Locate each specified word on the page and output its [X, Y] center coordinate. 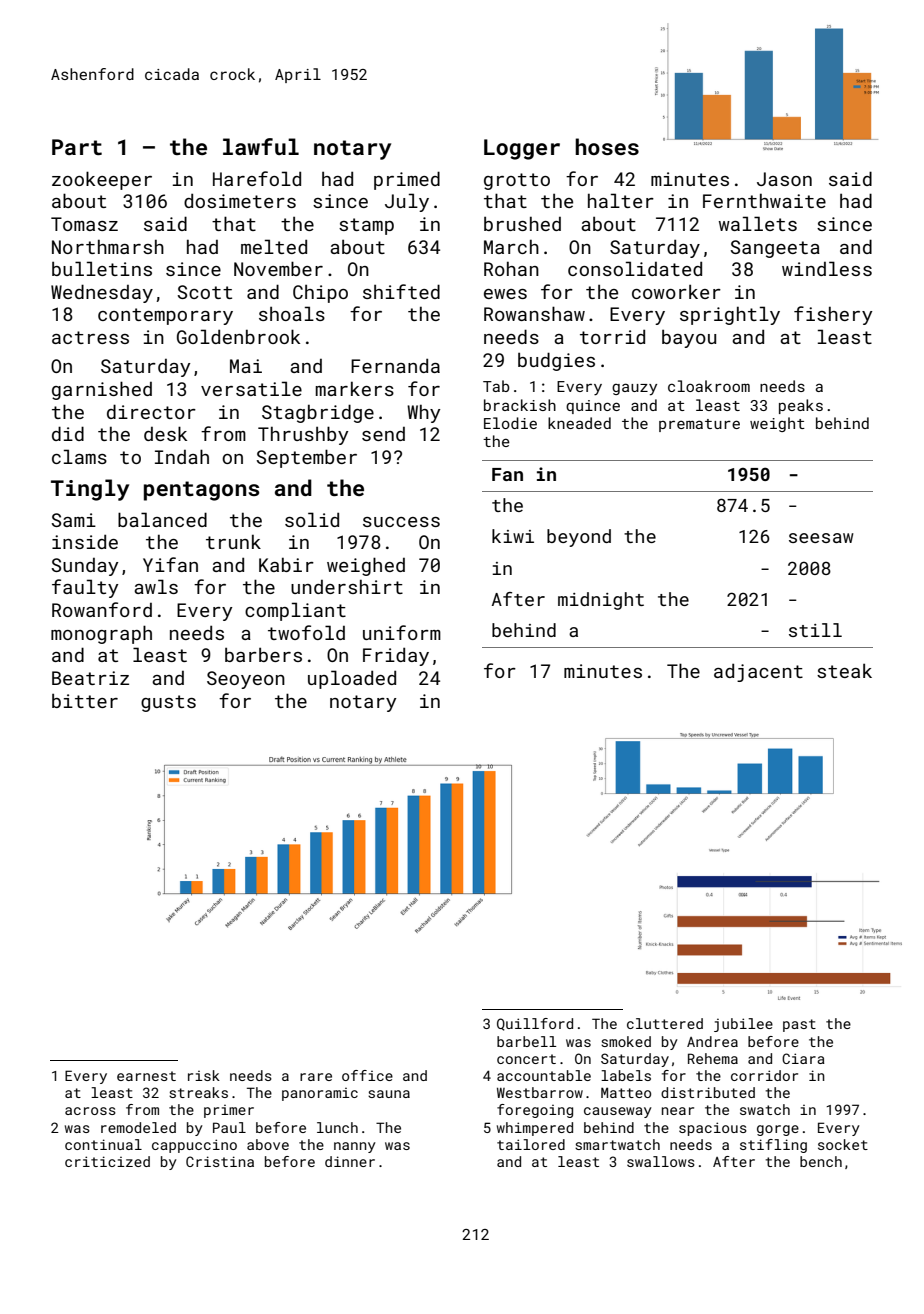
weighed [366, 566]
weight [777, 424]
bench [821, 1161]
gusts [168, 703]
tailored [531, 1144]
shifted [401, 291]
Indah [182, 456]
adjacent [758, 672]
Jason [784, 179]
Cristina [220, 1161]
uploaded [352, 679]
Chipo [320, 294]
